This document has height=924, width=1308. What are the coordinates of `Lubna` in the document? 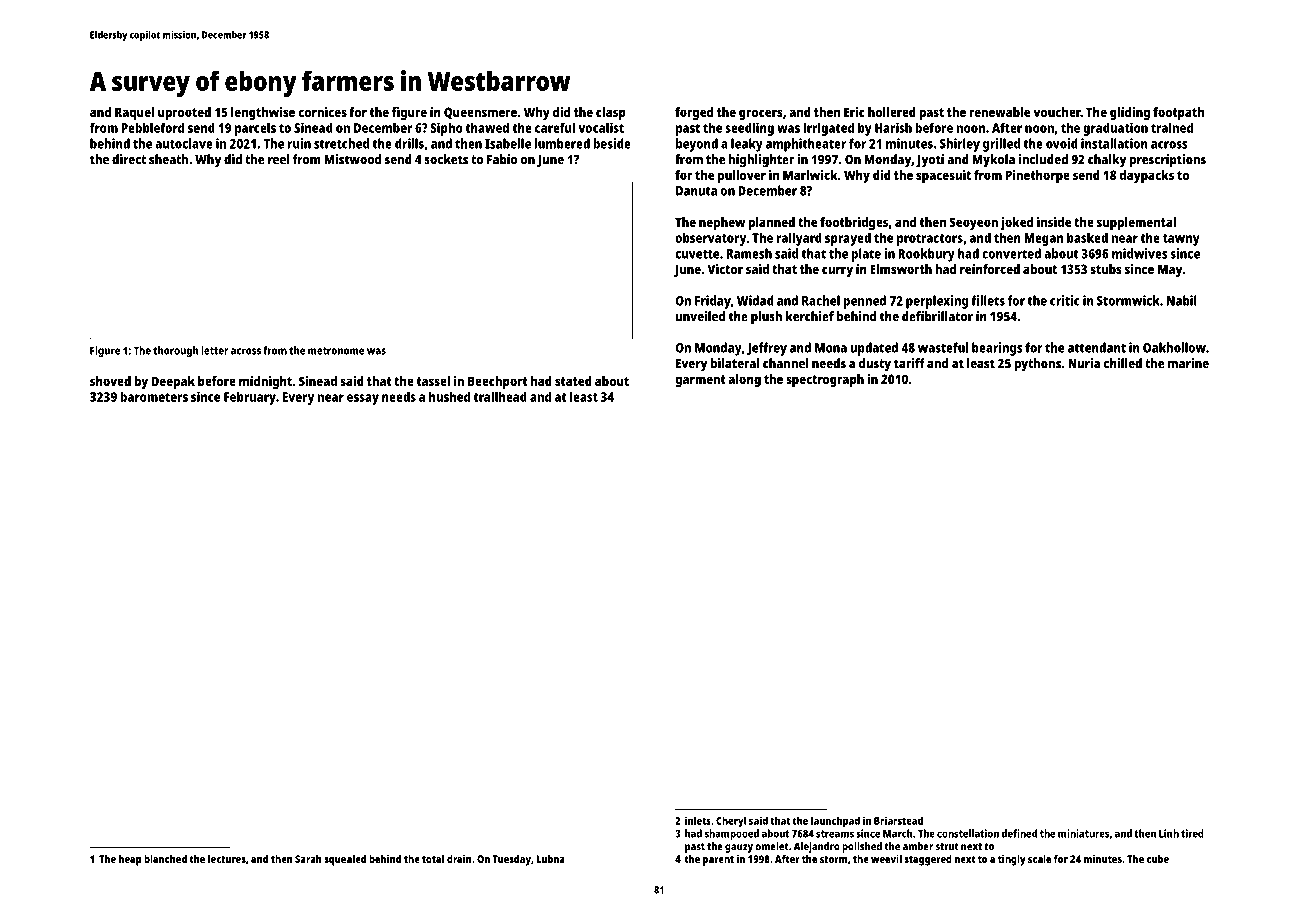 It's located at (550, 859).
